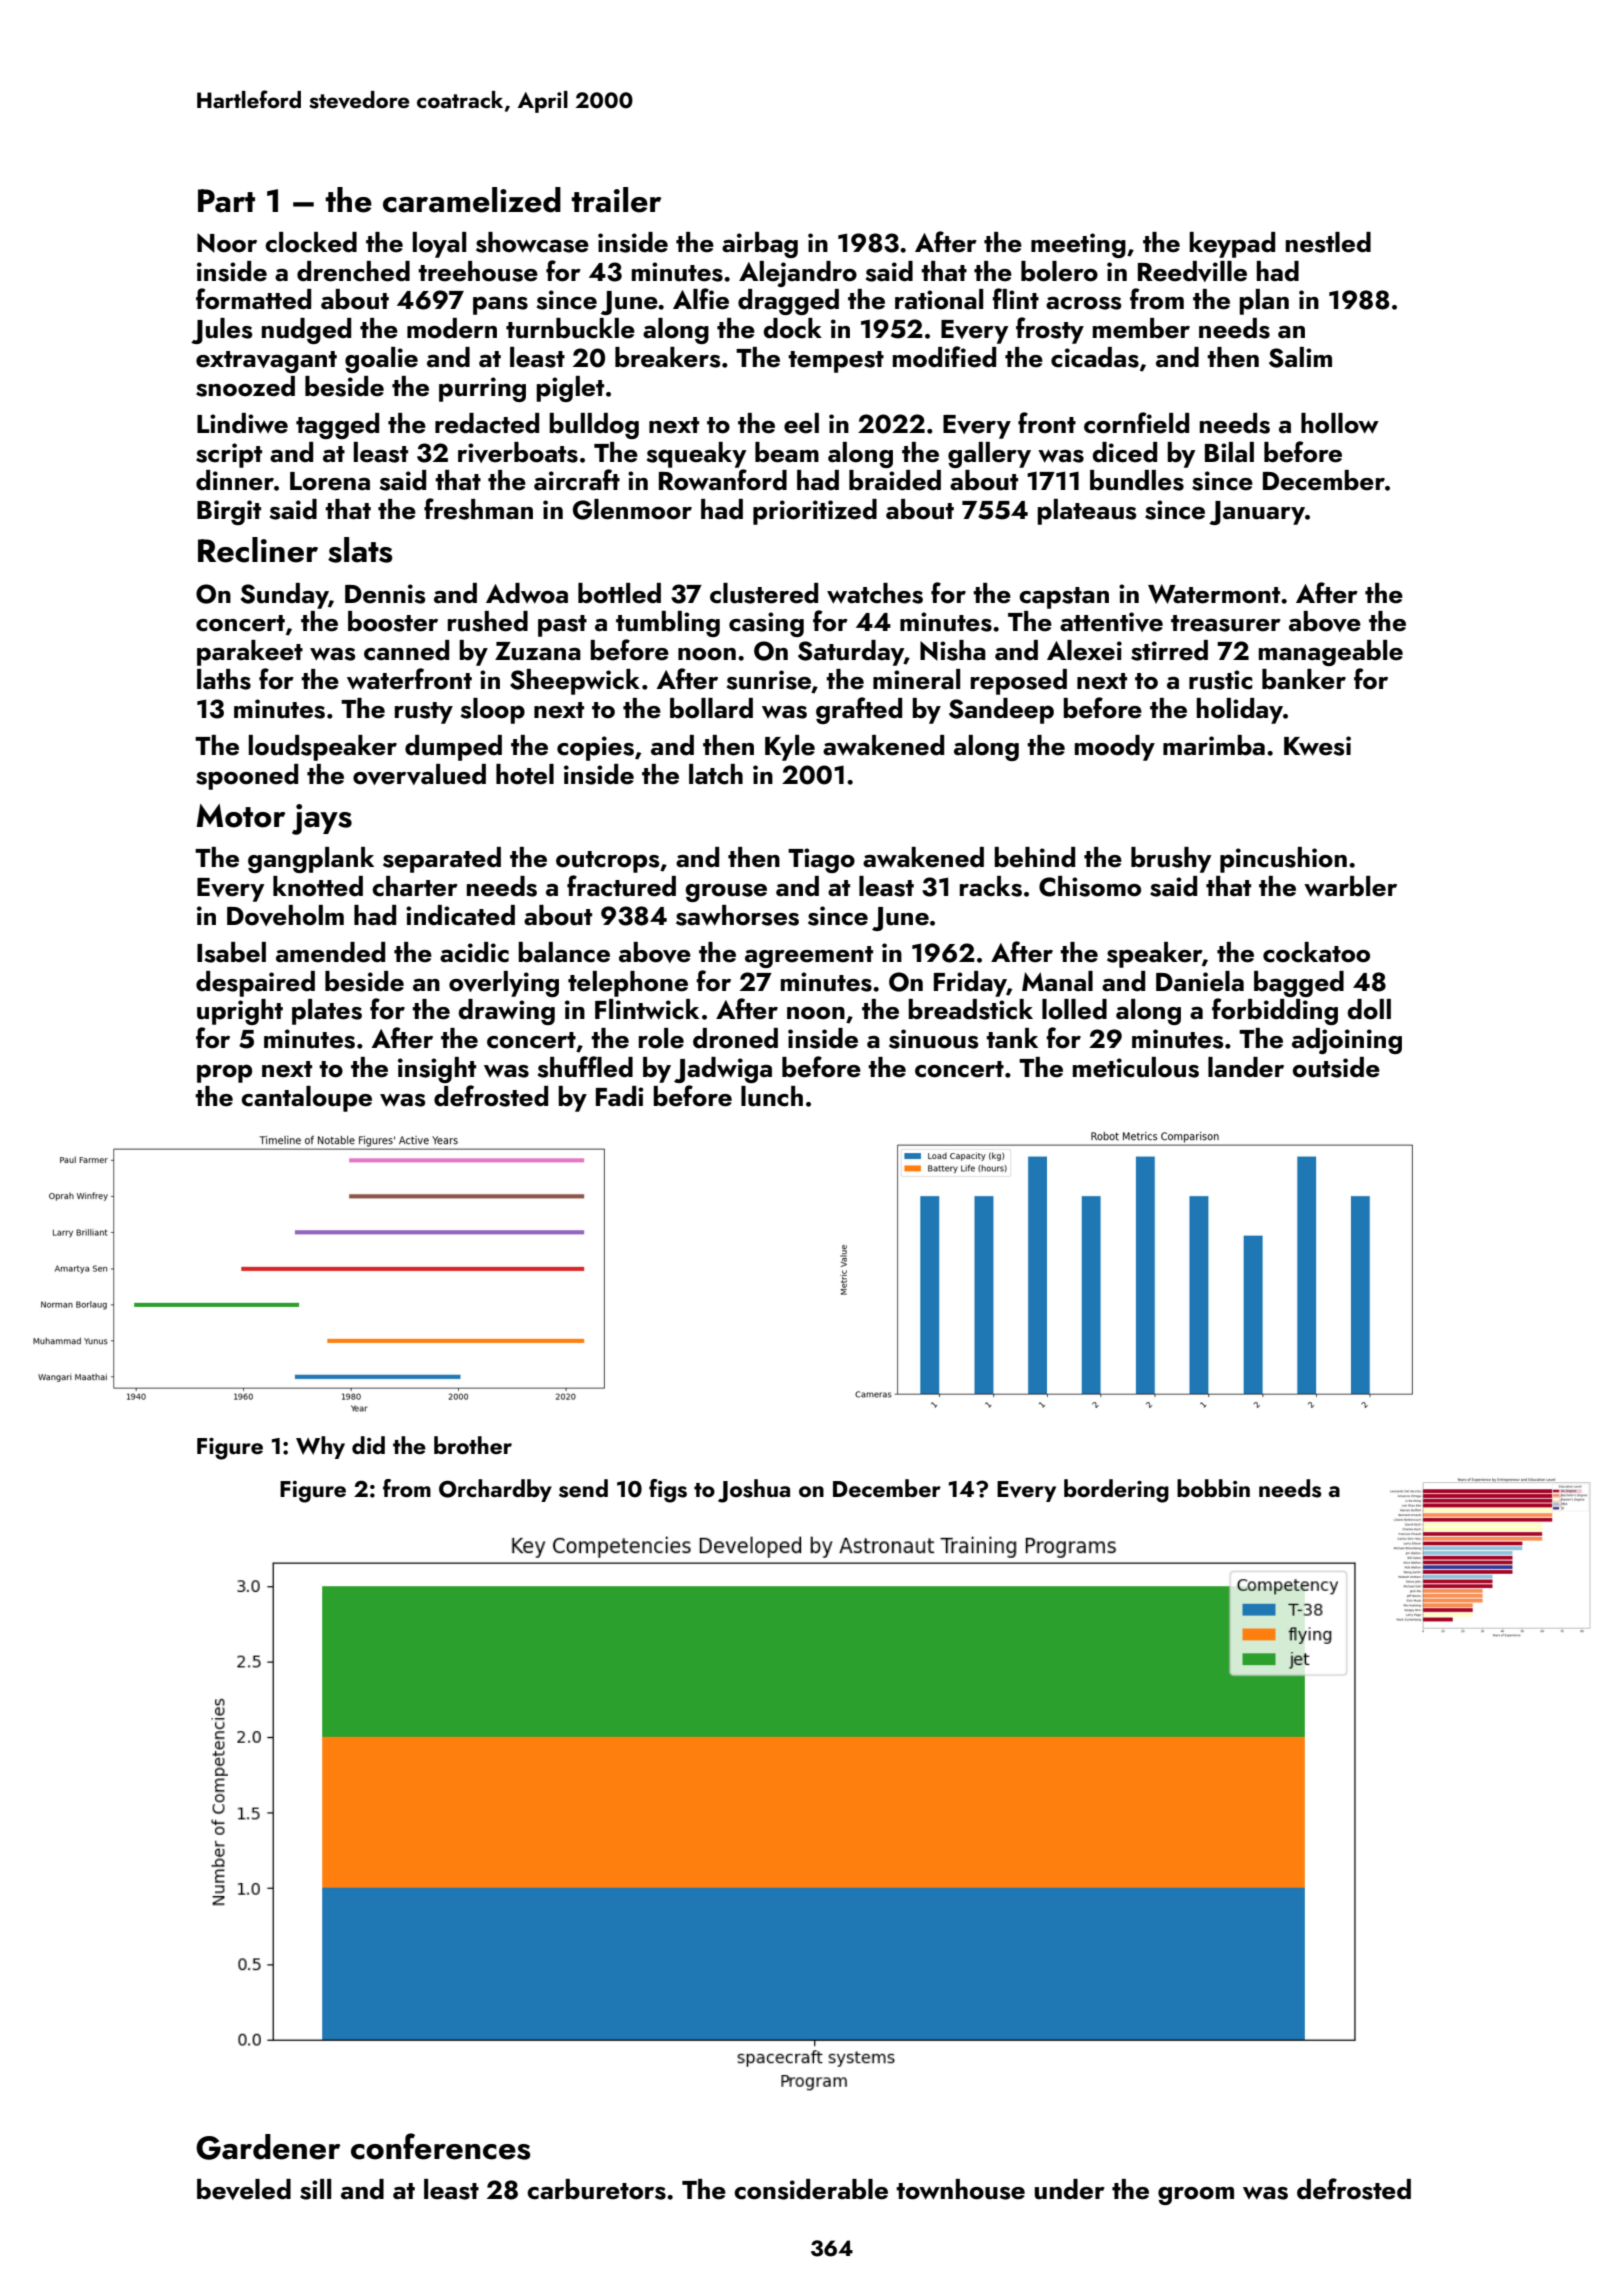 The height and width of the screenshot is (2292, 1620). I want to click on outside, so click(1336, 1067).
